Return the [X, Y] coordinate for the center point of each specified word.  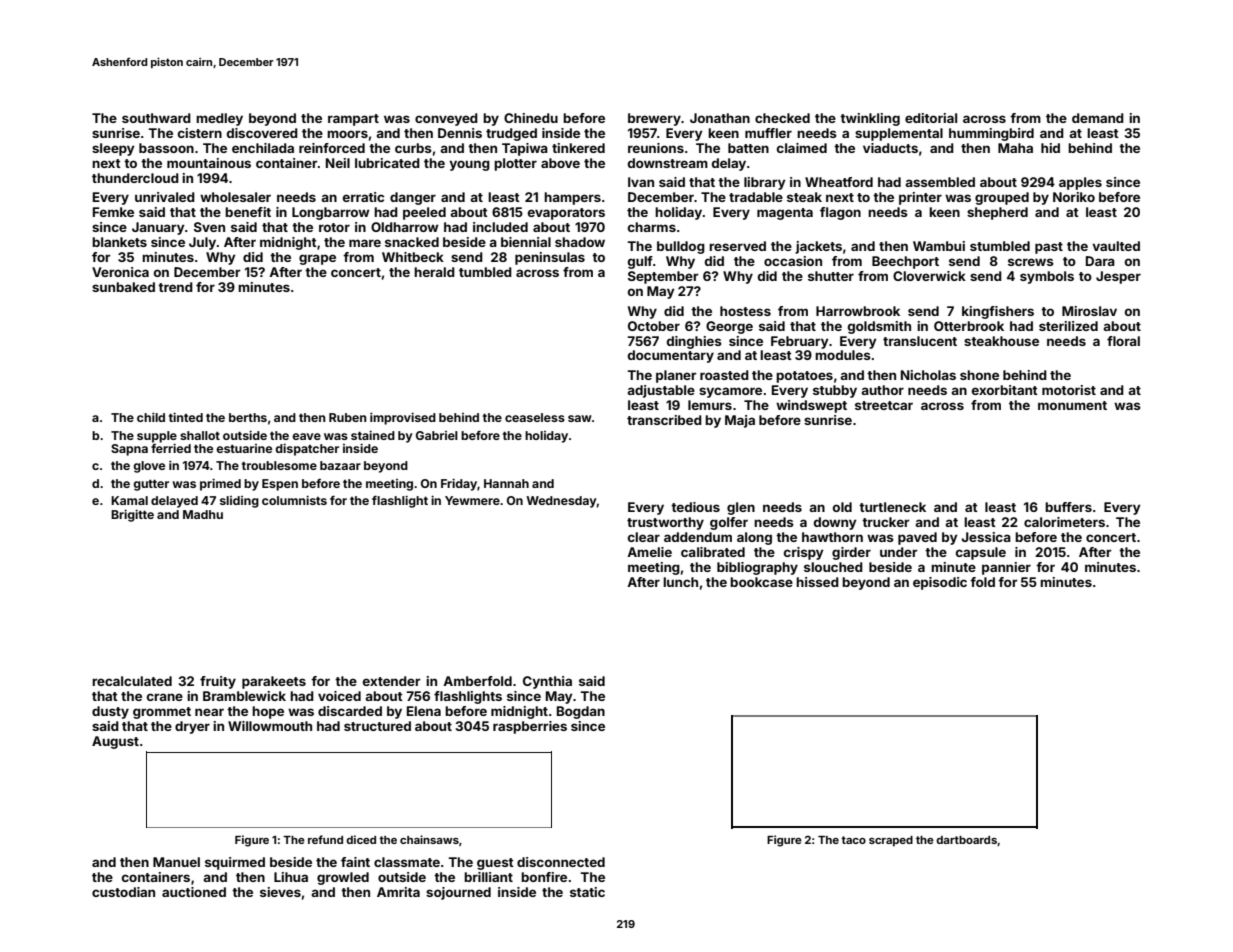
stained [373, 435]
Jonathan [720, 118]
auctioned [194, 892]
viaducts [890, 148]
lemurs [710, 405]
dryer [192, 727]
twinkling [870, 119]
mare [365, 243]
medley [219, 119]
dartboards [966, 840]
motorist [1069, 390]
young [469, 165]
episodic [940, 583]
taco [853, 840]
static [587, 892]
